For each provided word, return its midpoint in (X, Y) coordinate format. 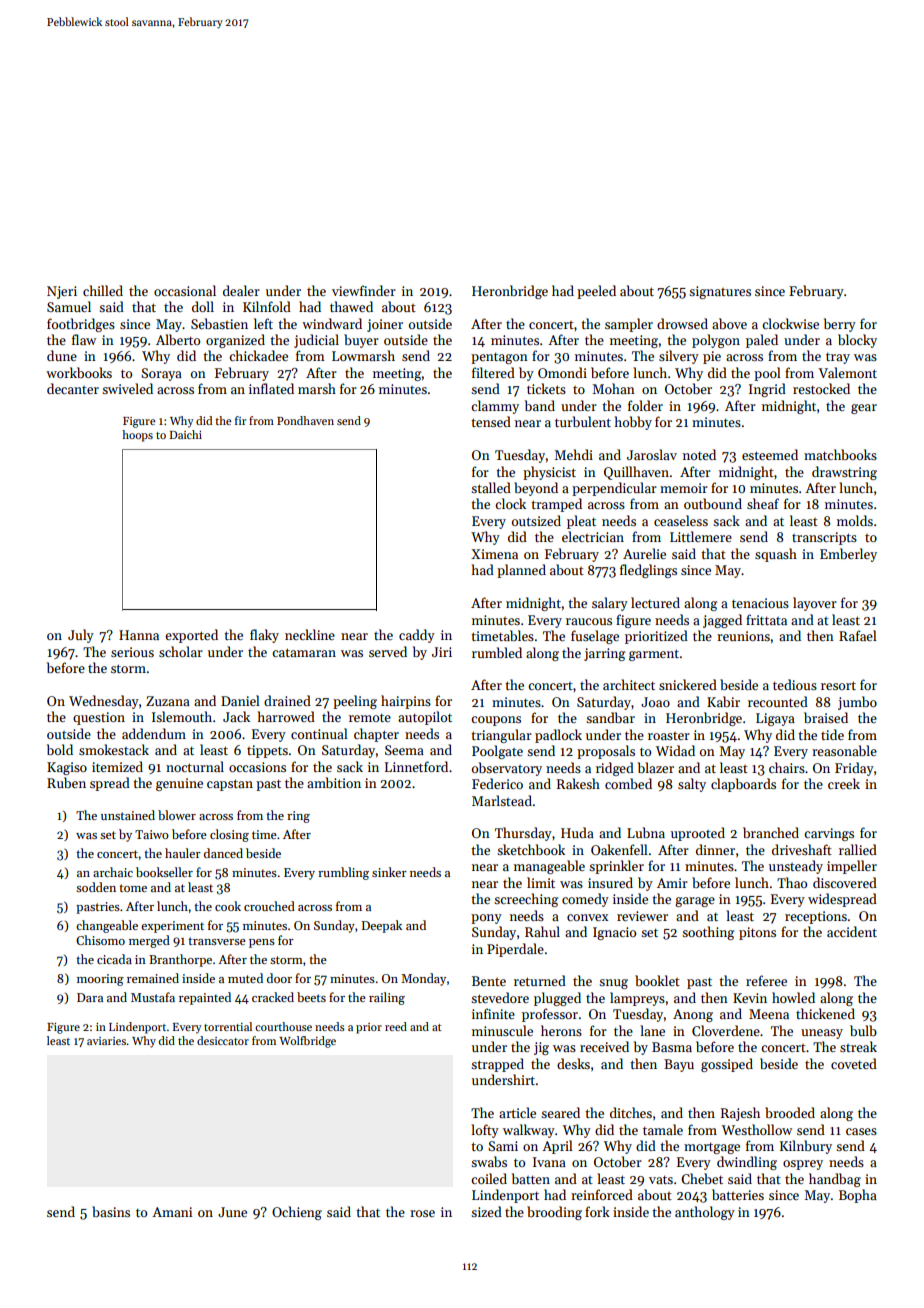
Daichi (186, 434)
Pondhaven (305, 420)
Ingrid (767, 390)
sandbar (610, 717)
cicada (114, 959)
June (232, 1212)
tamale (663, 1129)
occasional (185, 290)
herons (561, 1030)
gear (864, 409)
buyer (361, 341)
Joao (655, 702)
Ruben (66, 782)
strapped (497, 1065)
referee (766, 980)
